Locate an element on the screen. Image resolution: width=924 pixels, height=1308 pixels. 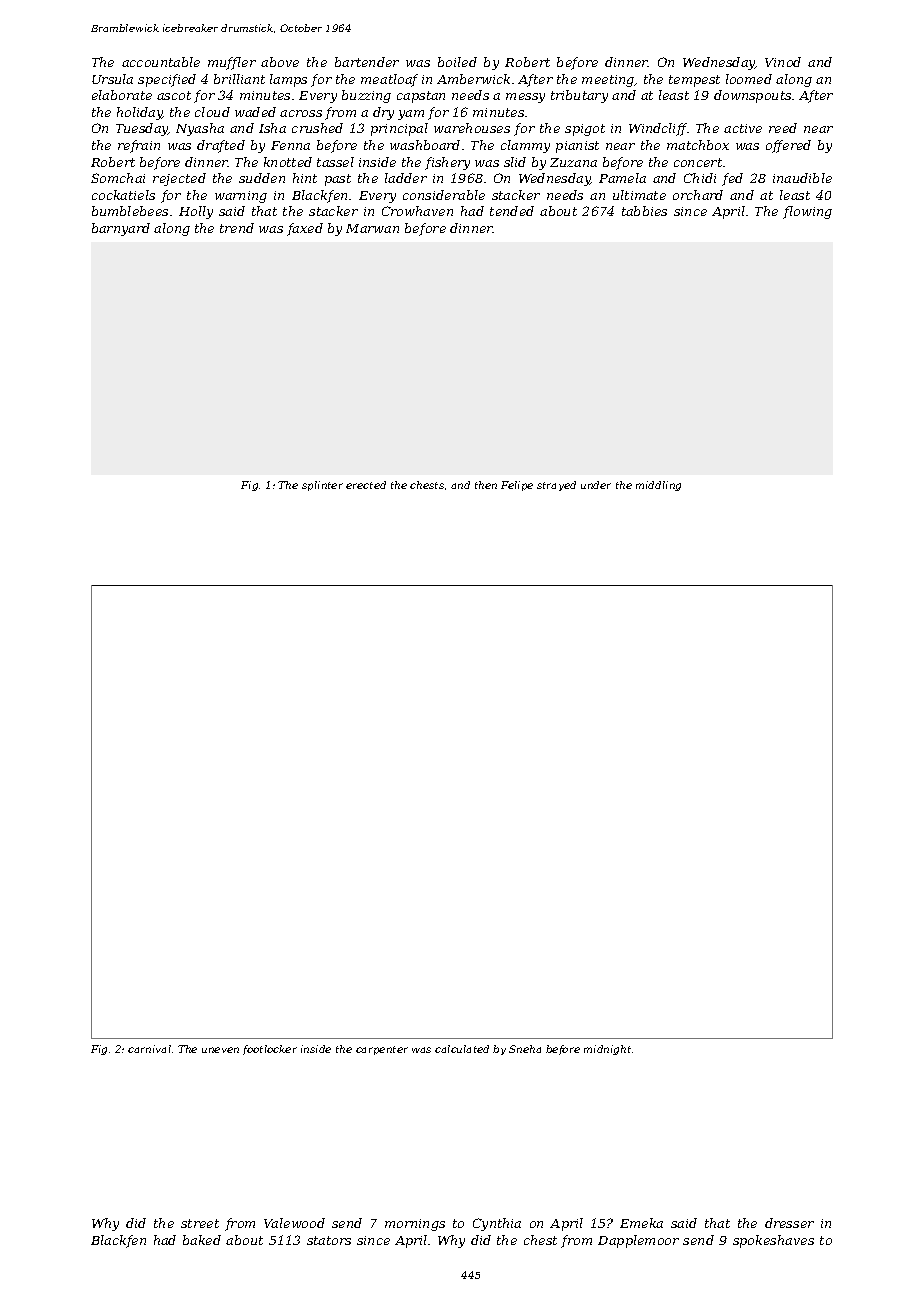
baked is located at coordinates (202, 1240).
